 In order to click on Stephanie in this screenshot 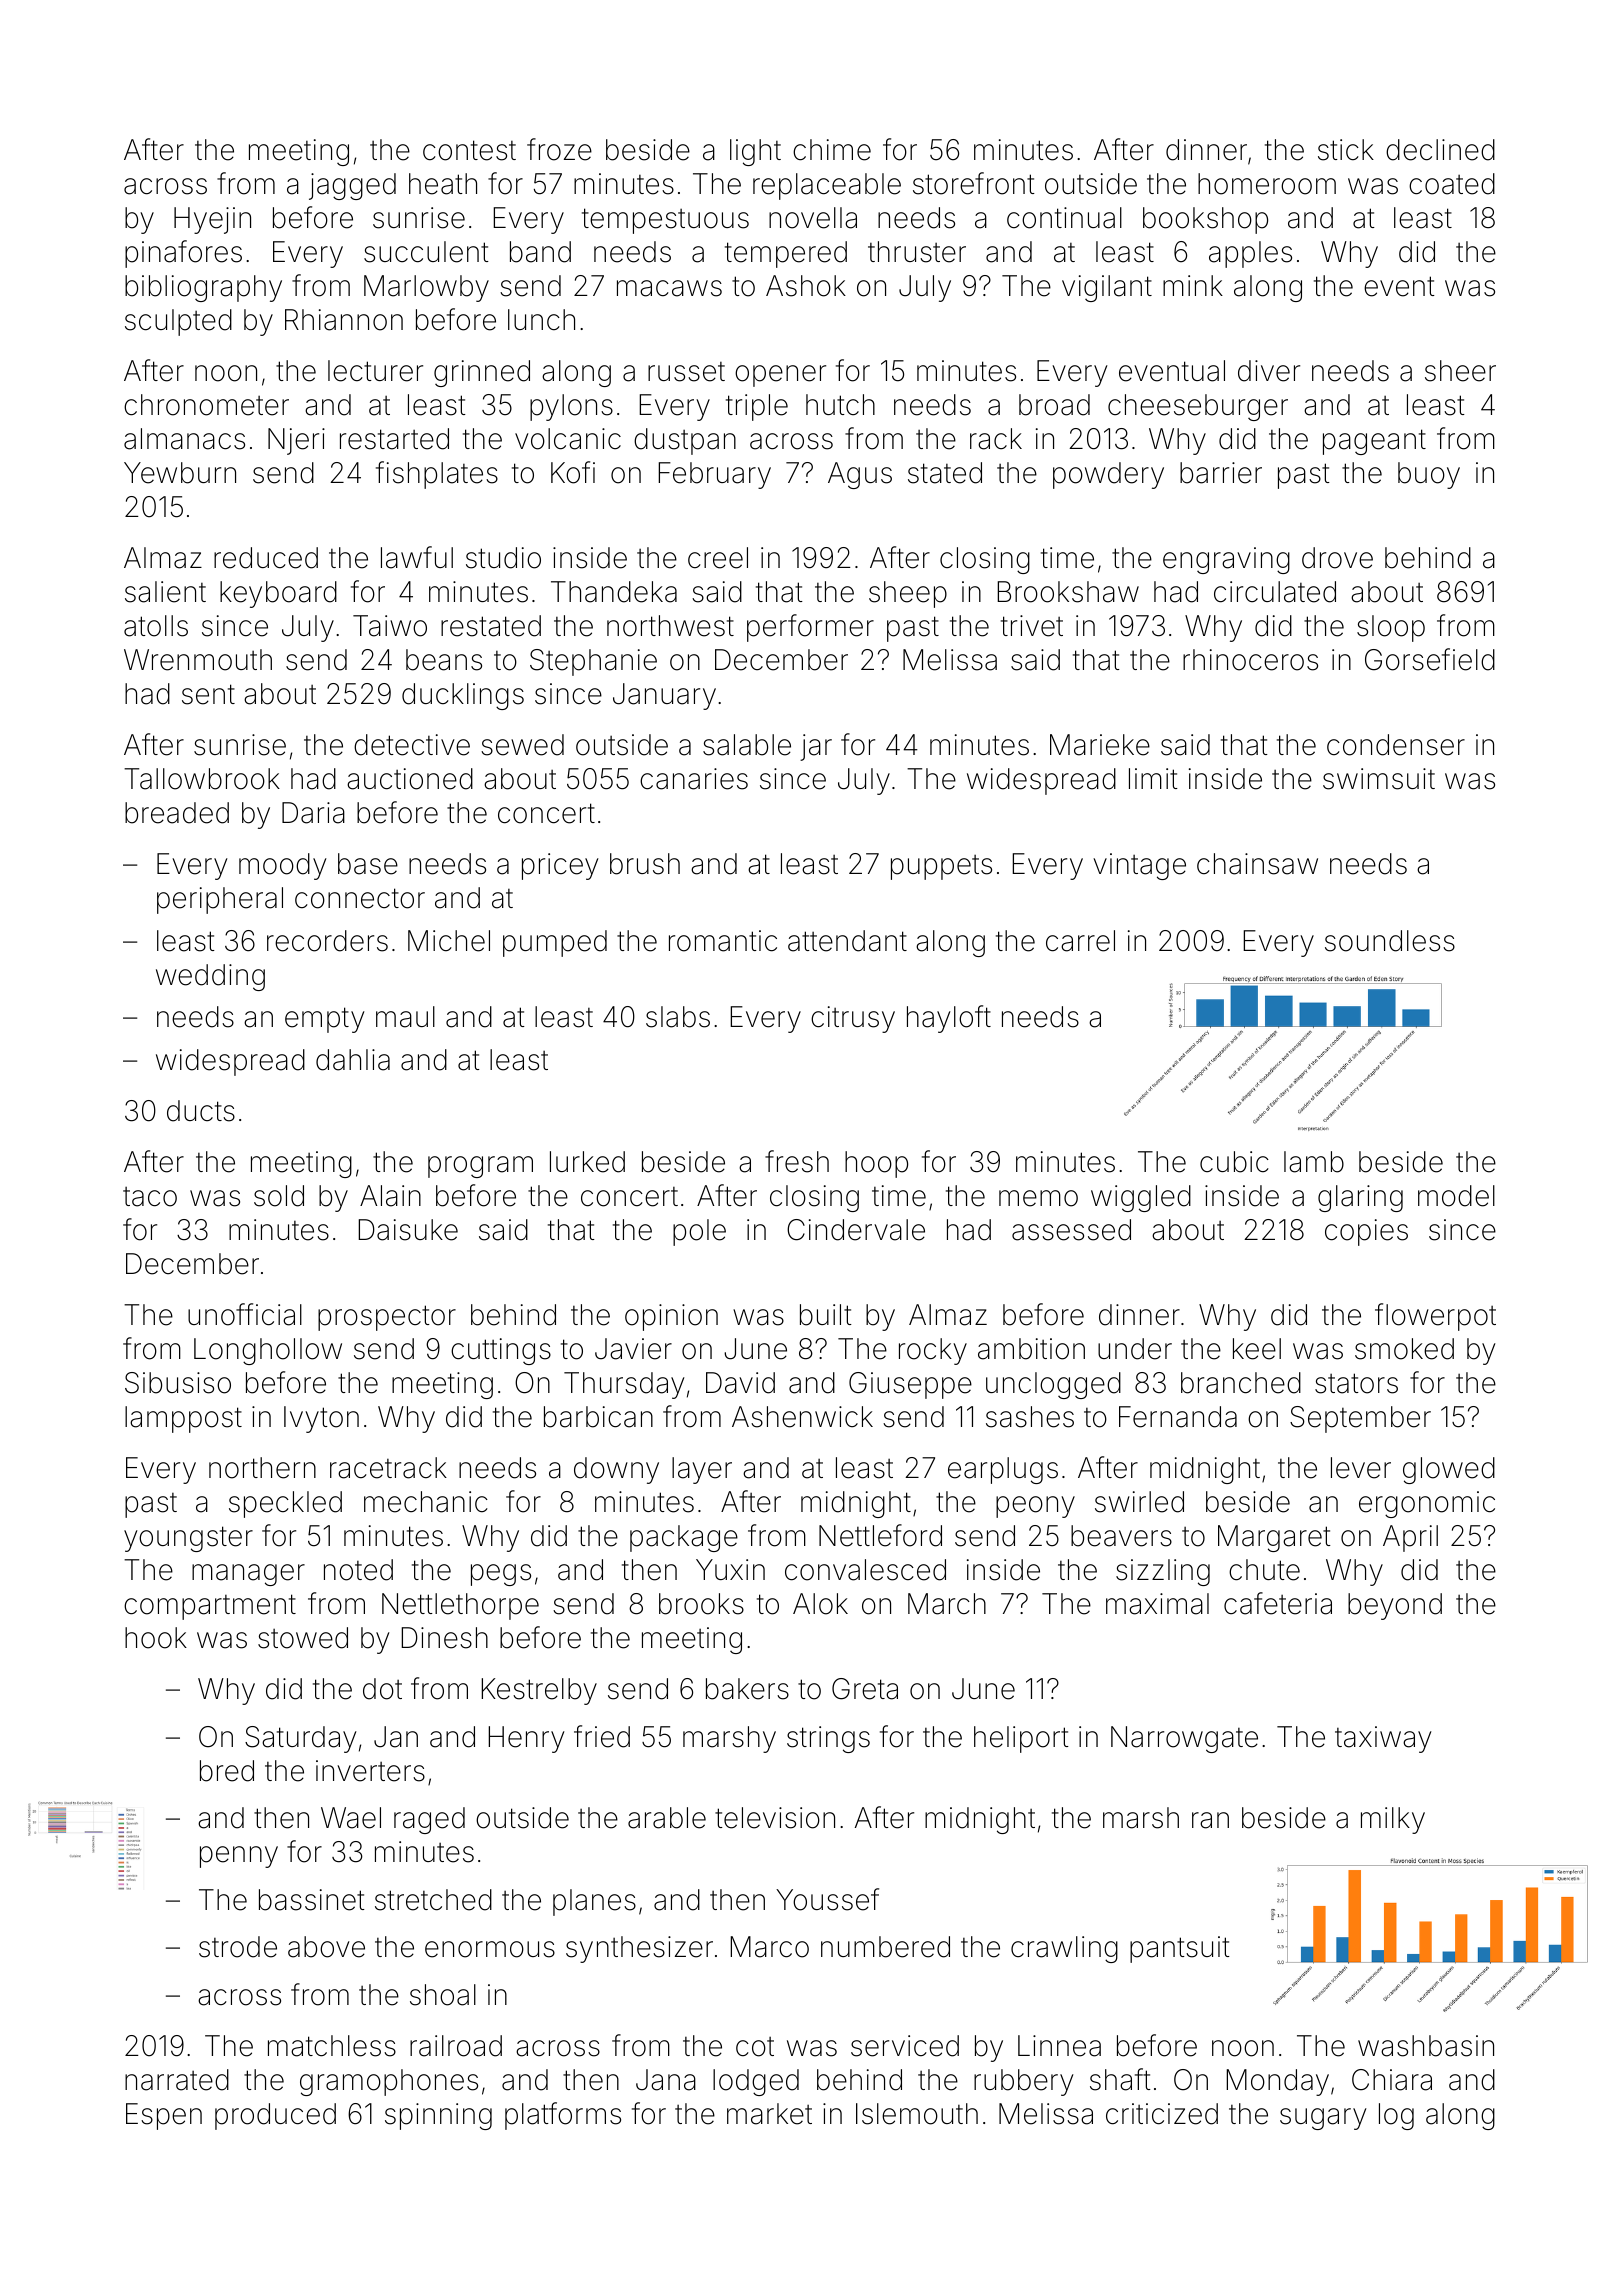, I will do `click(593, 662)`.
